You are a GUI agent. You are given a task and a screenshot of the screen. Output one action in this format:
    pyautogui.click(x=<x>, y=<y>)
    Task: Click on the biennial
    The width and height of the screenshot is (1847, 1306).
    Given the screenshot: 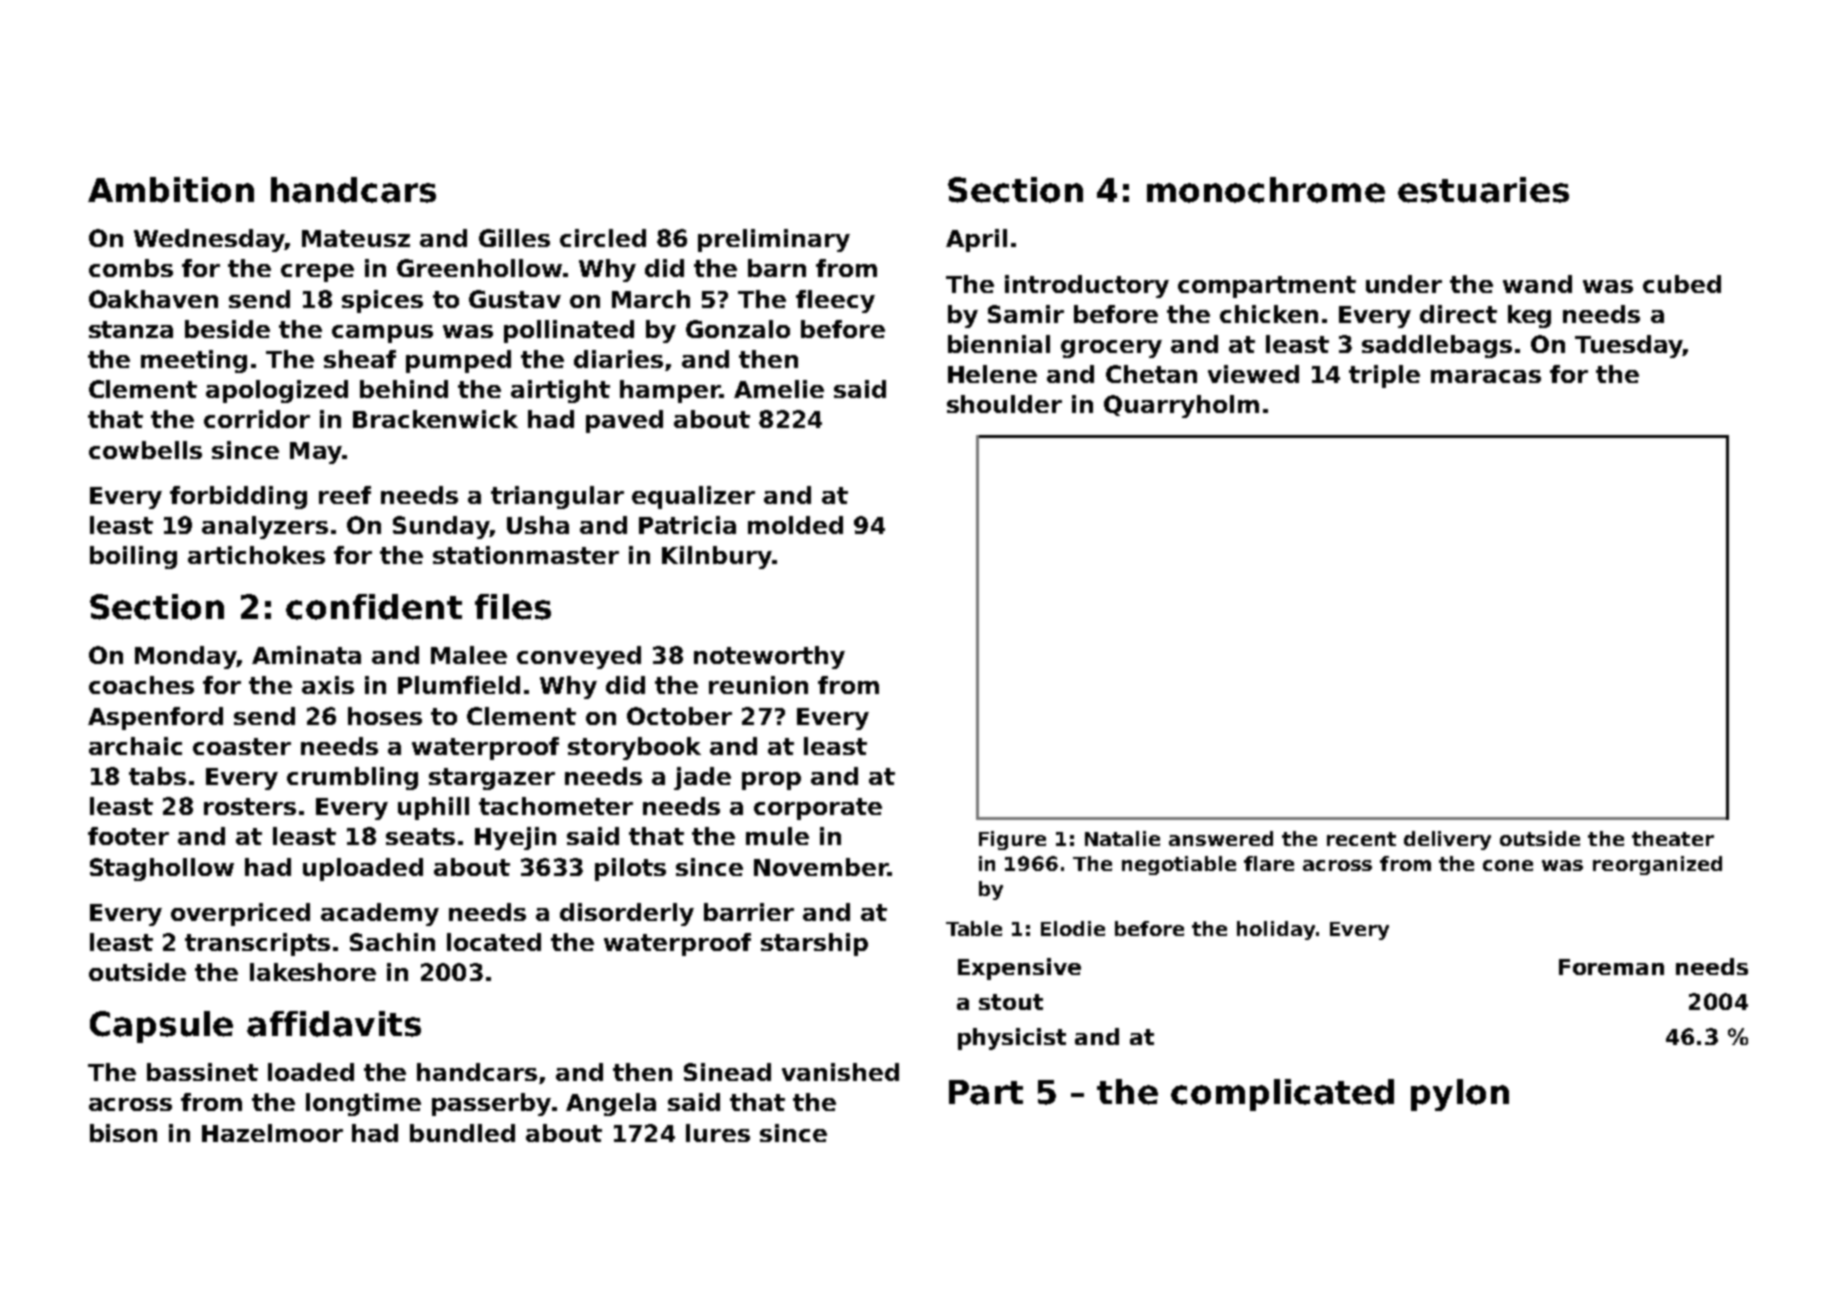 What is the action you would take?
    pyautogui.click(x=999, y=344)
